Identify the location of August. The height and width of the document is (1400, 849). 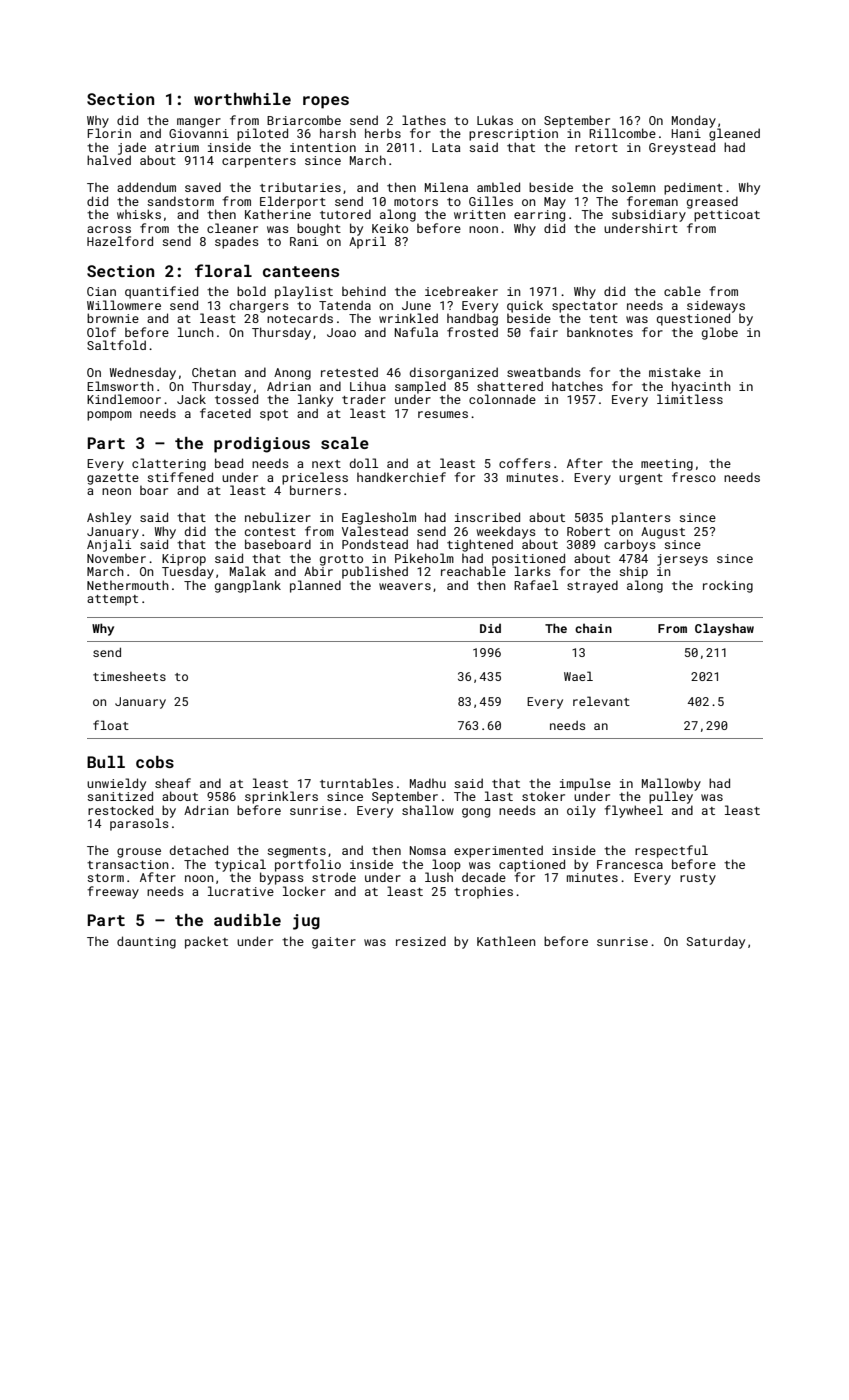
(663, 533).
